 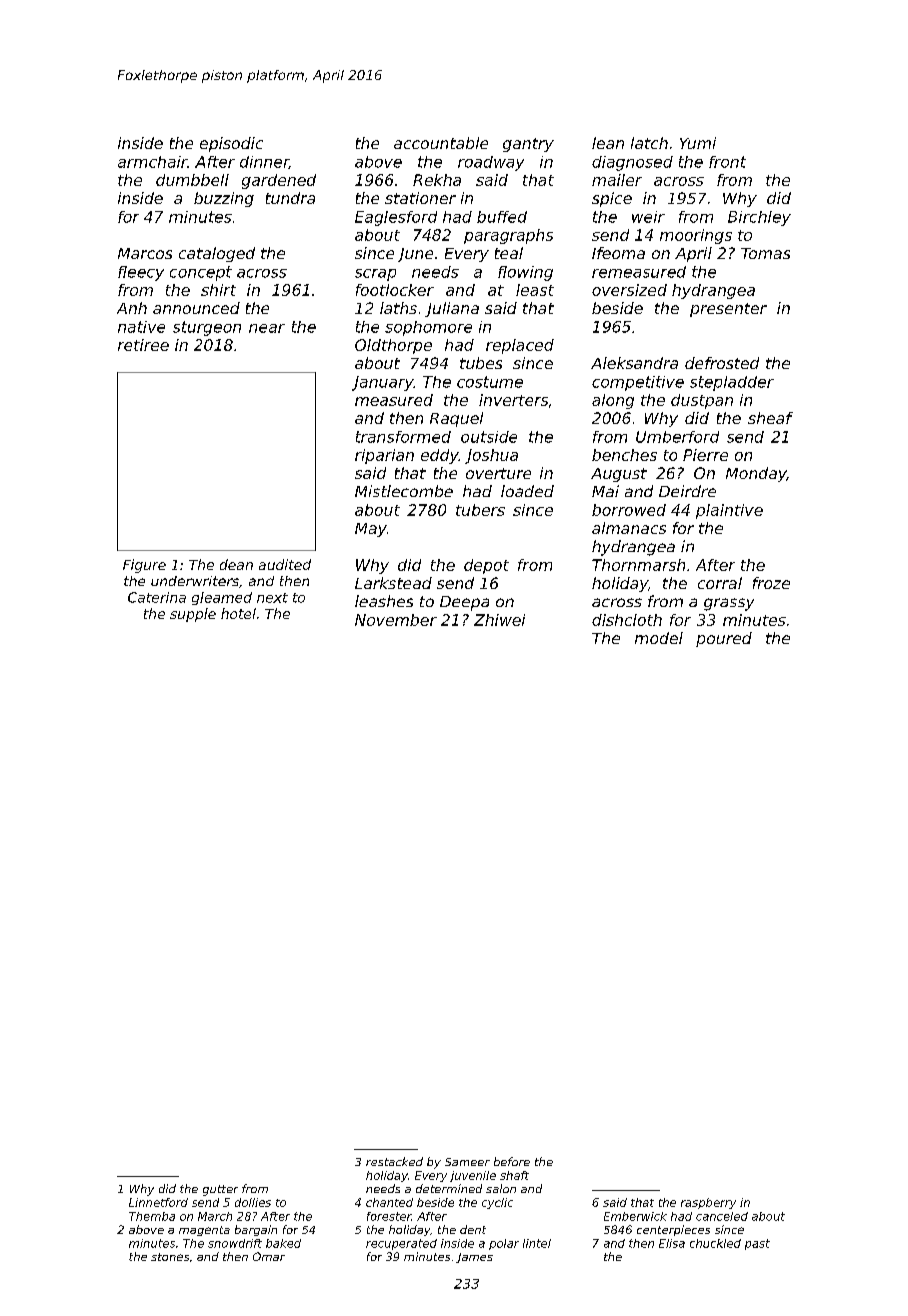 I want to click on dean, so click(x=236, y=564).
